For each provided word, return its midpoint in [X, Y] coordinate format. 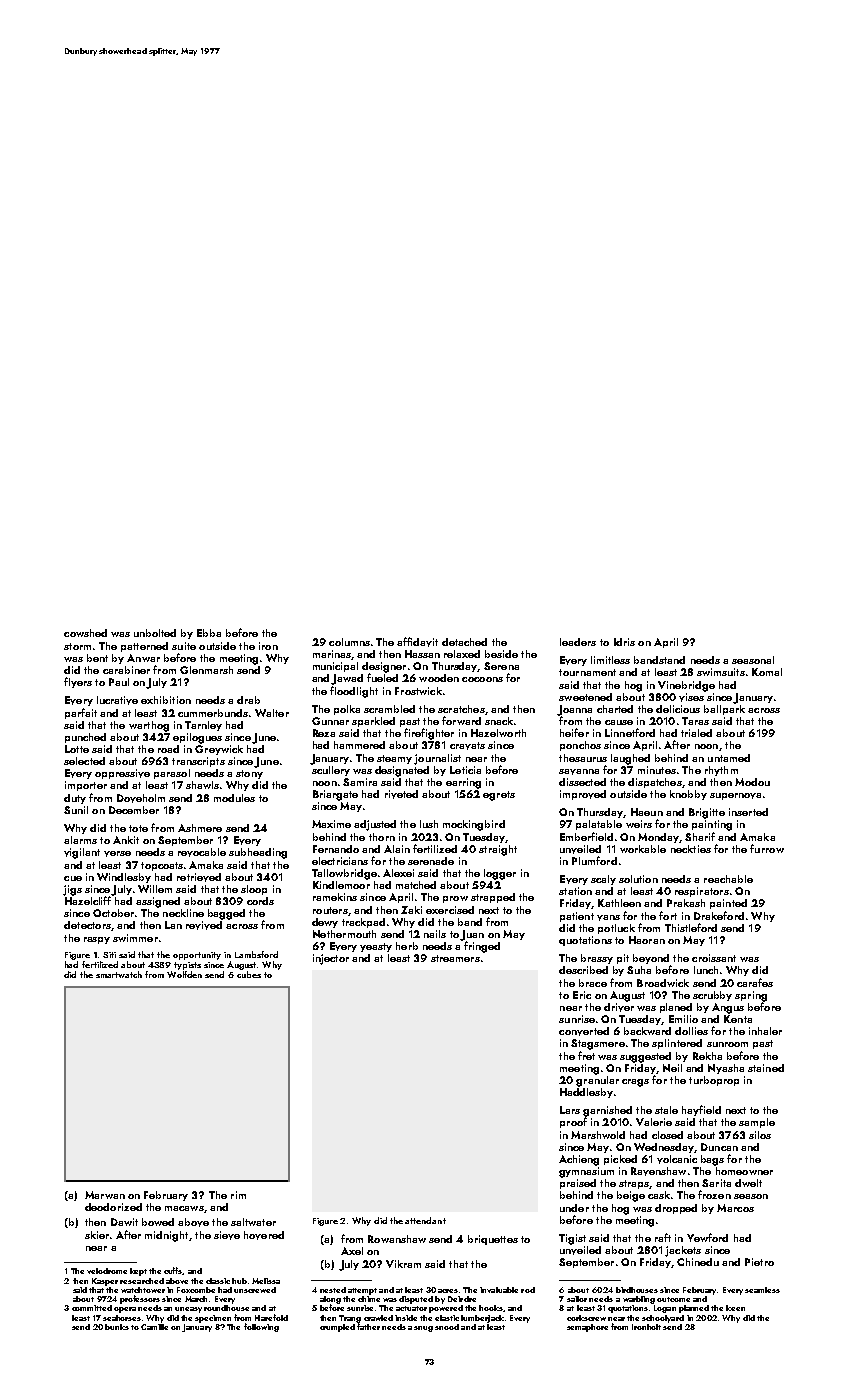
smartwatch [119, 974]
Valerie [654, 1122]
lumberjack [482, 1319]
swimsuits [721, 672]
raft [663, 1237]
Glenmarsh [206, 670]
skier [97, 1235]
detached [464, 642]
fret [586, 1055]
